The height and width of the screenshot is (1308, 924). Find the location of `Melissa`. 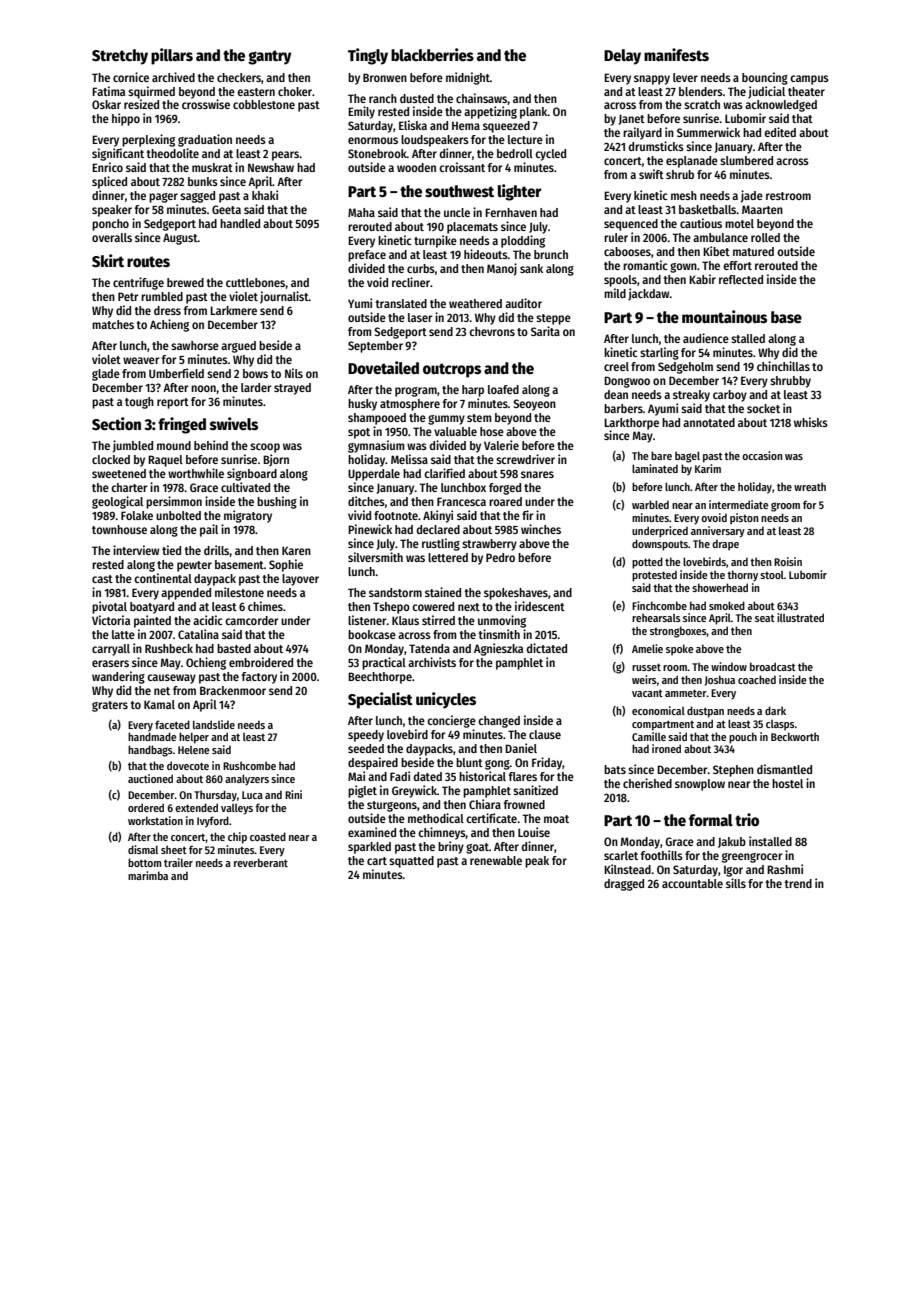

Melissa is located at coordinates (409, 459).
